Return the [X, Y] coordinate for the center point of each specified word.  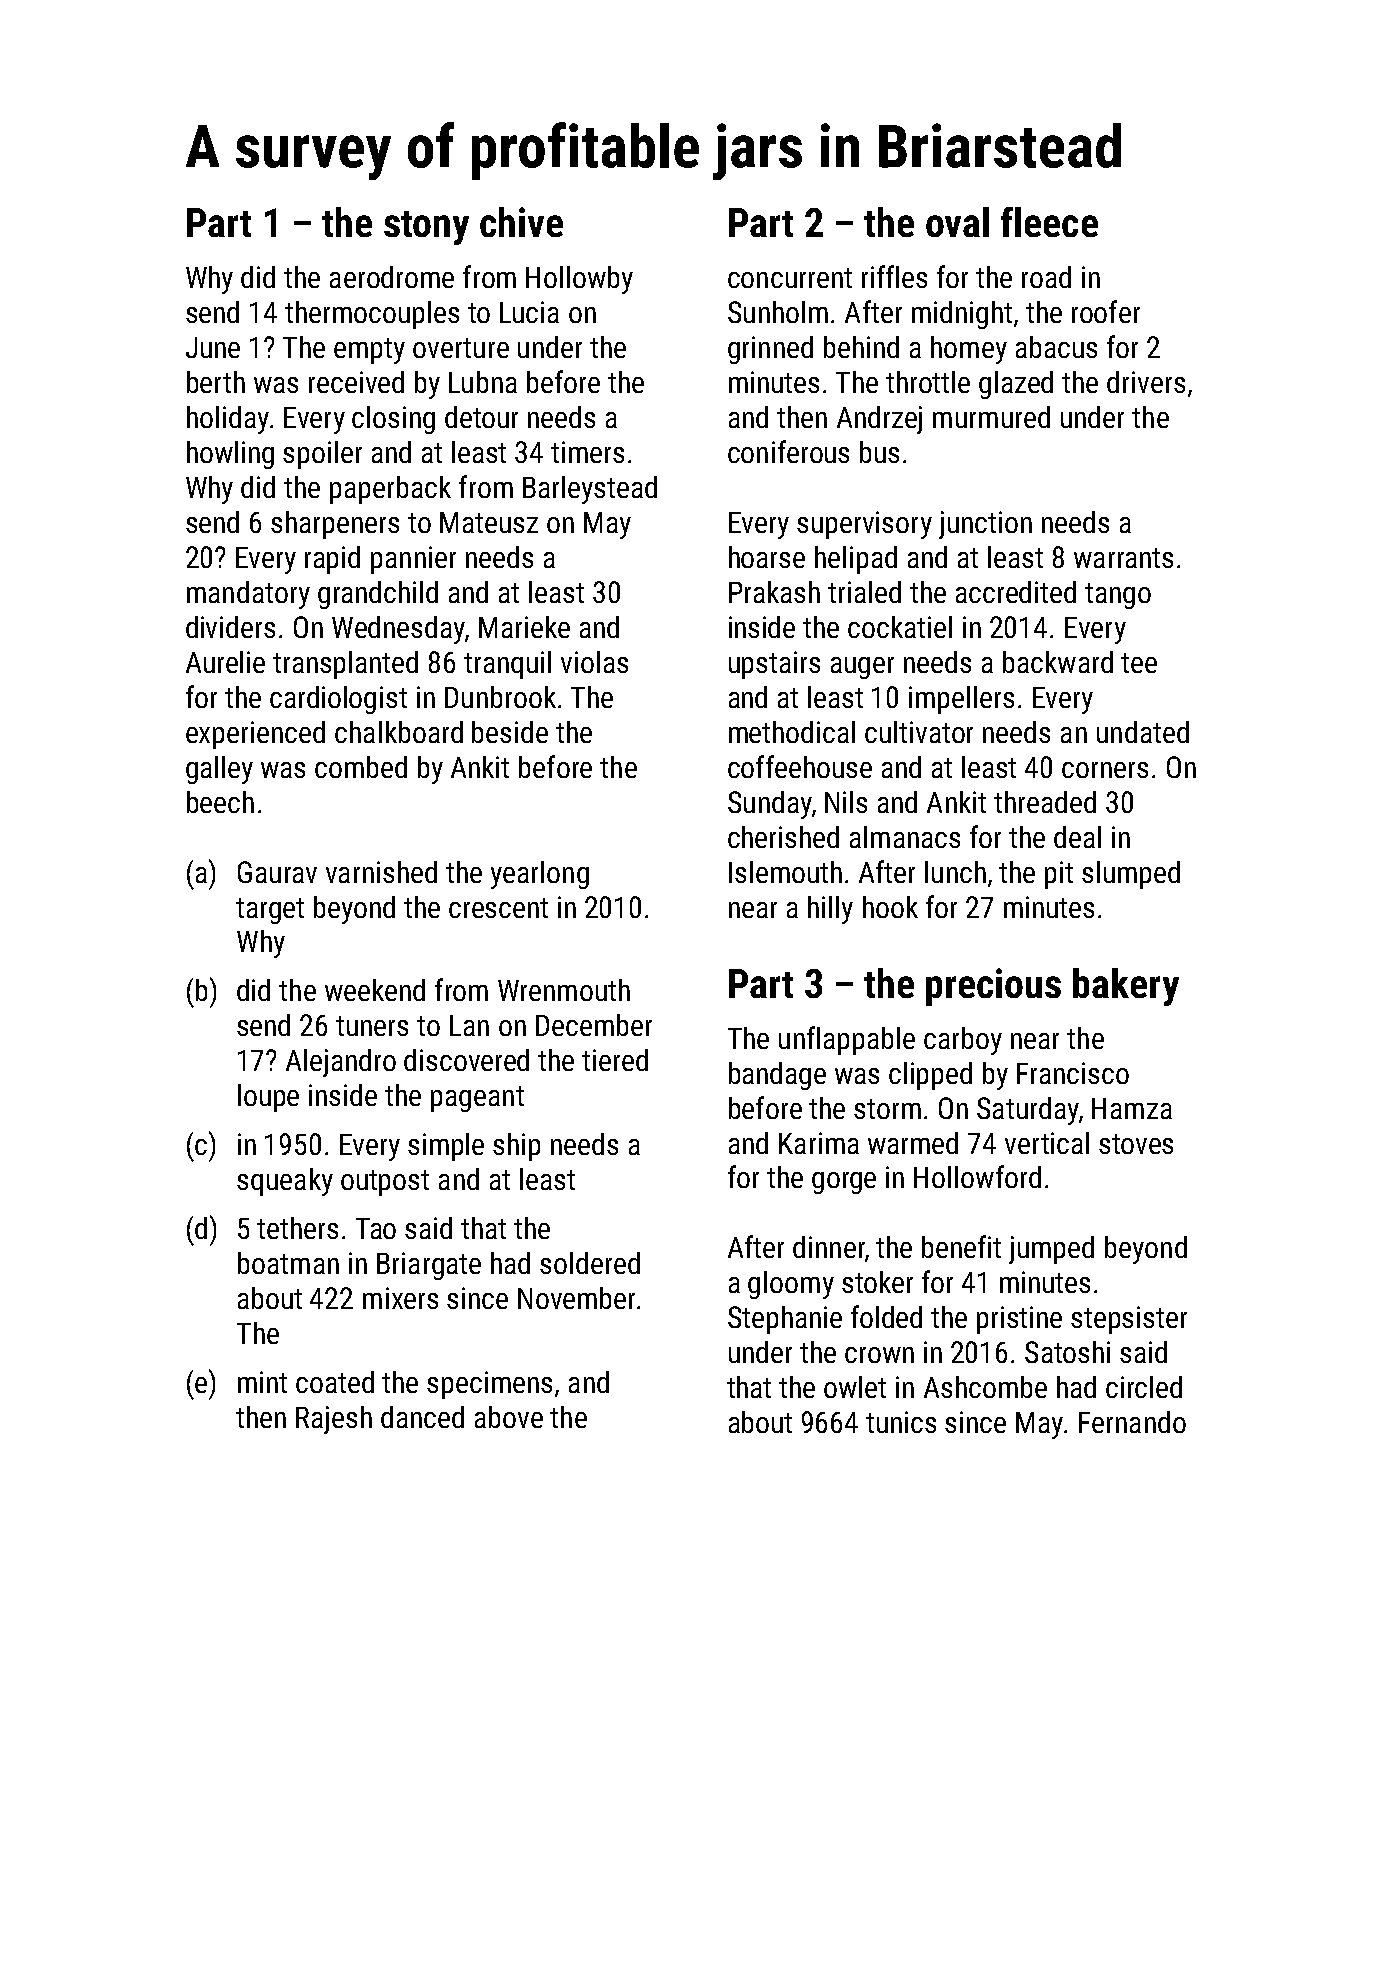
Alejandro [341, 1063]
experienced [255, 735]
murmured [991, 417]
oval [957, 222]
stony [426, 228]
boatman [288, 1263]
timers [587, 452]
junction [985, 525]
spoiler [322, 455]
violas [594, 662]
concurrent [790, 278]
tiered [615, 1060]
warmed [913, 1143]
